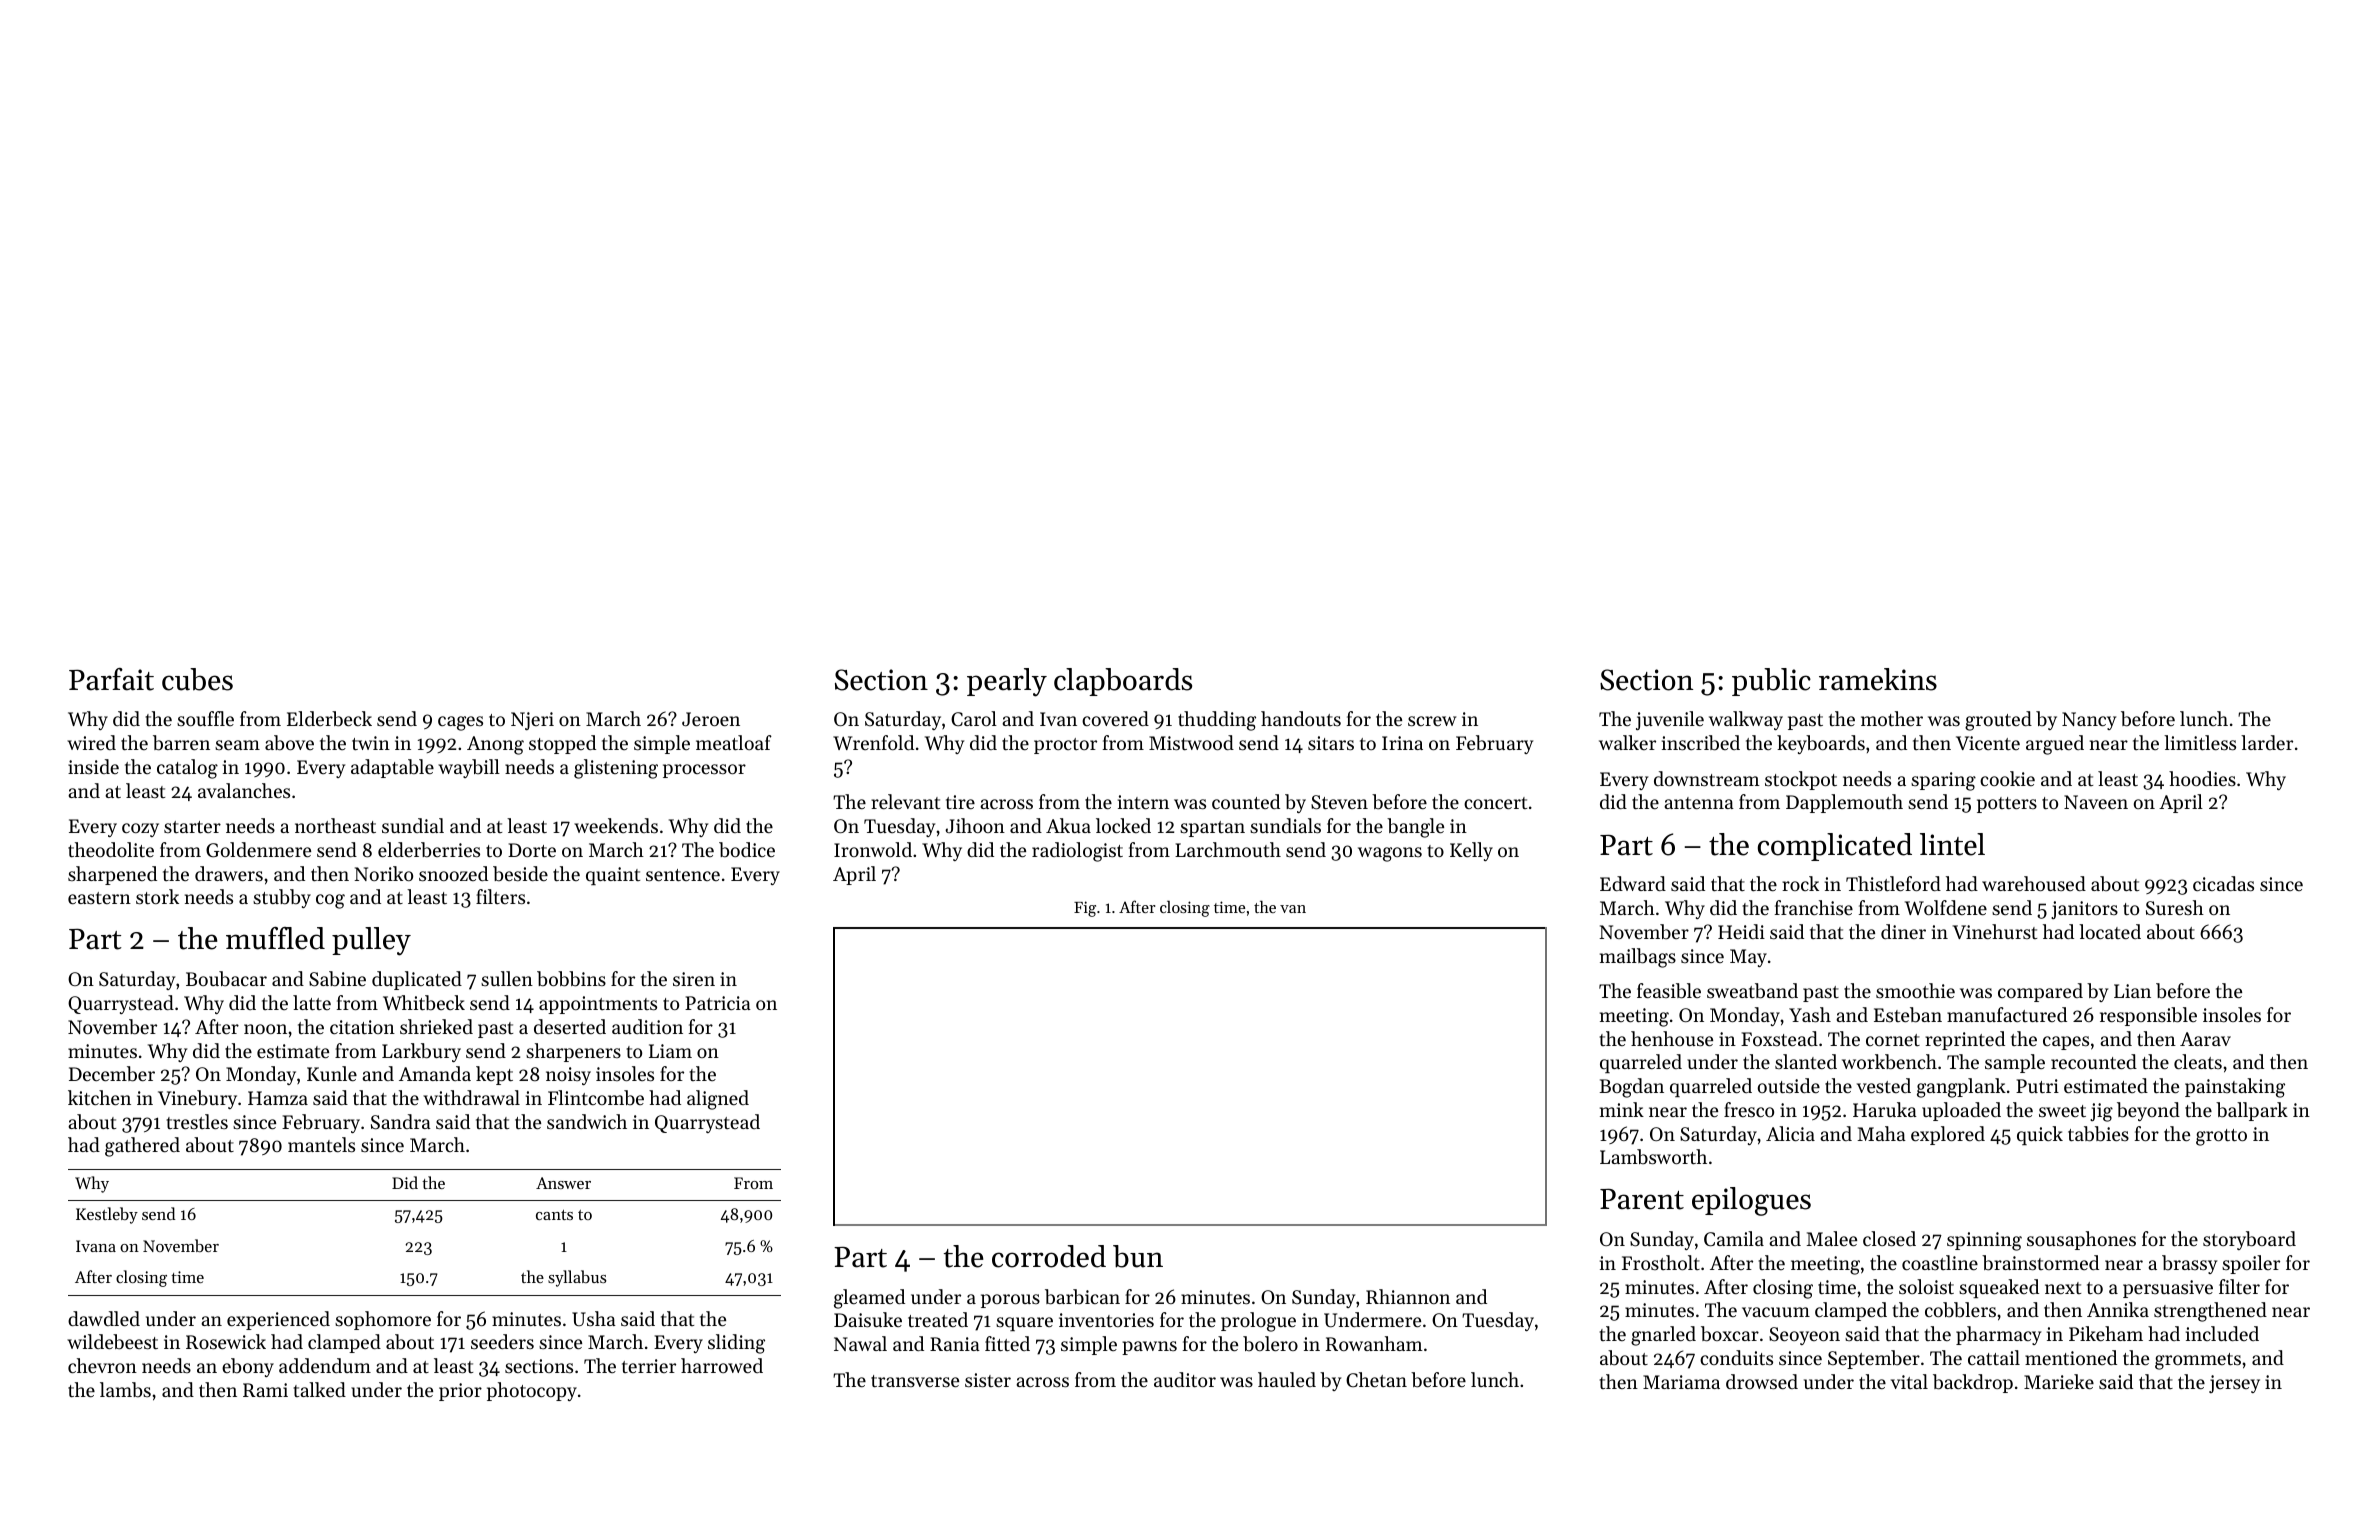  What do you see at coordinates (371, 941) in the screenshot?
I see `pulley` at bounding box center [371, 941].
